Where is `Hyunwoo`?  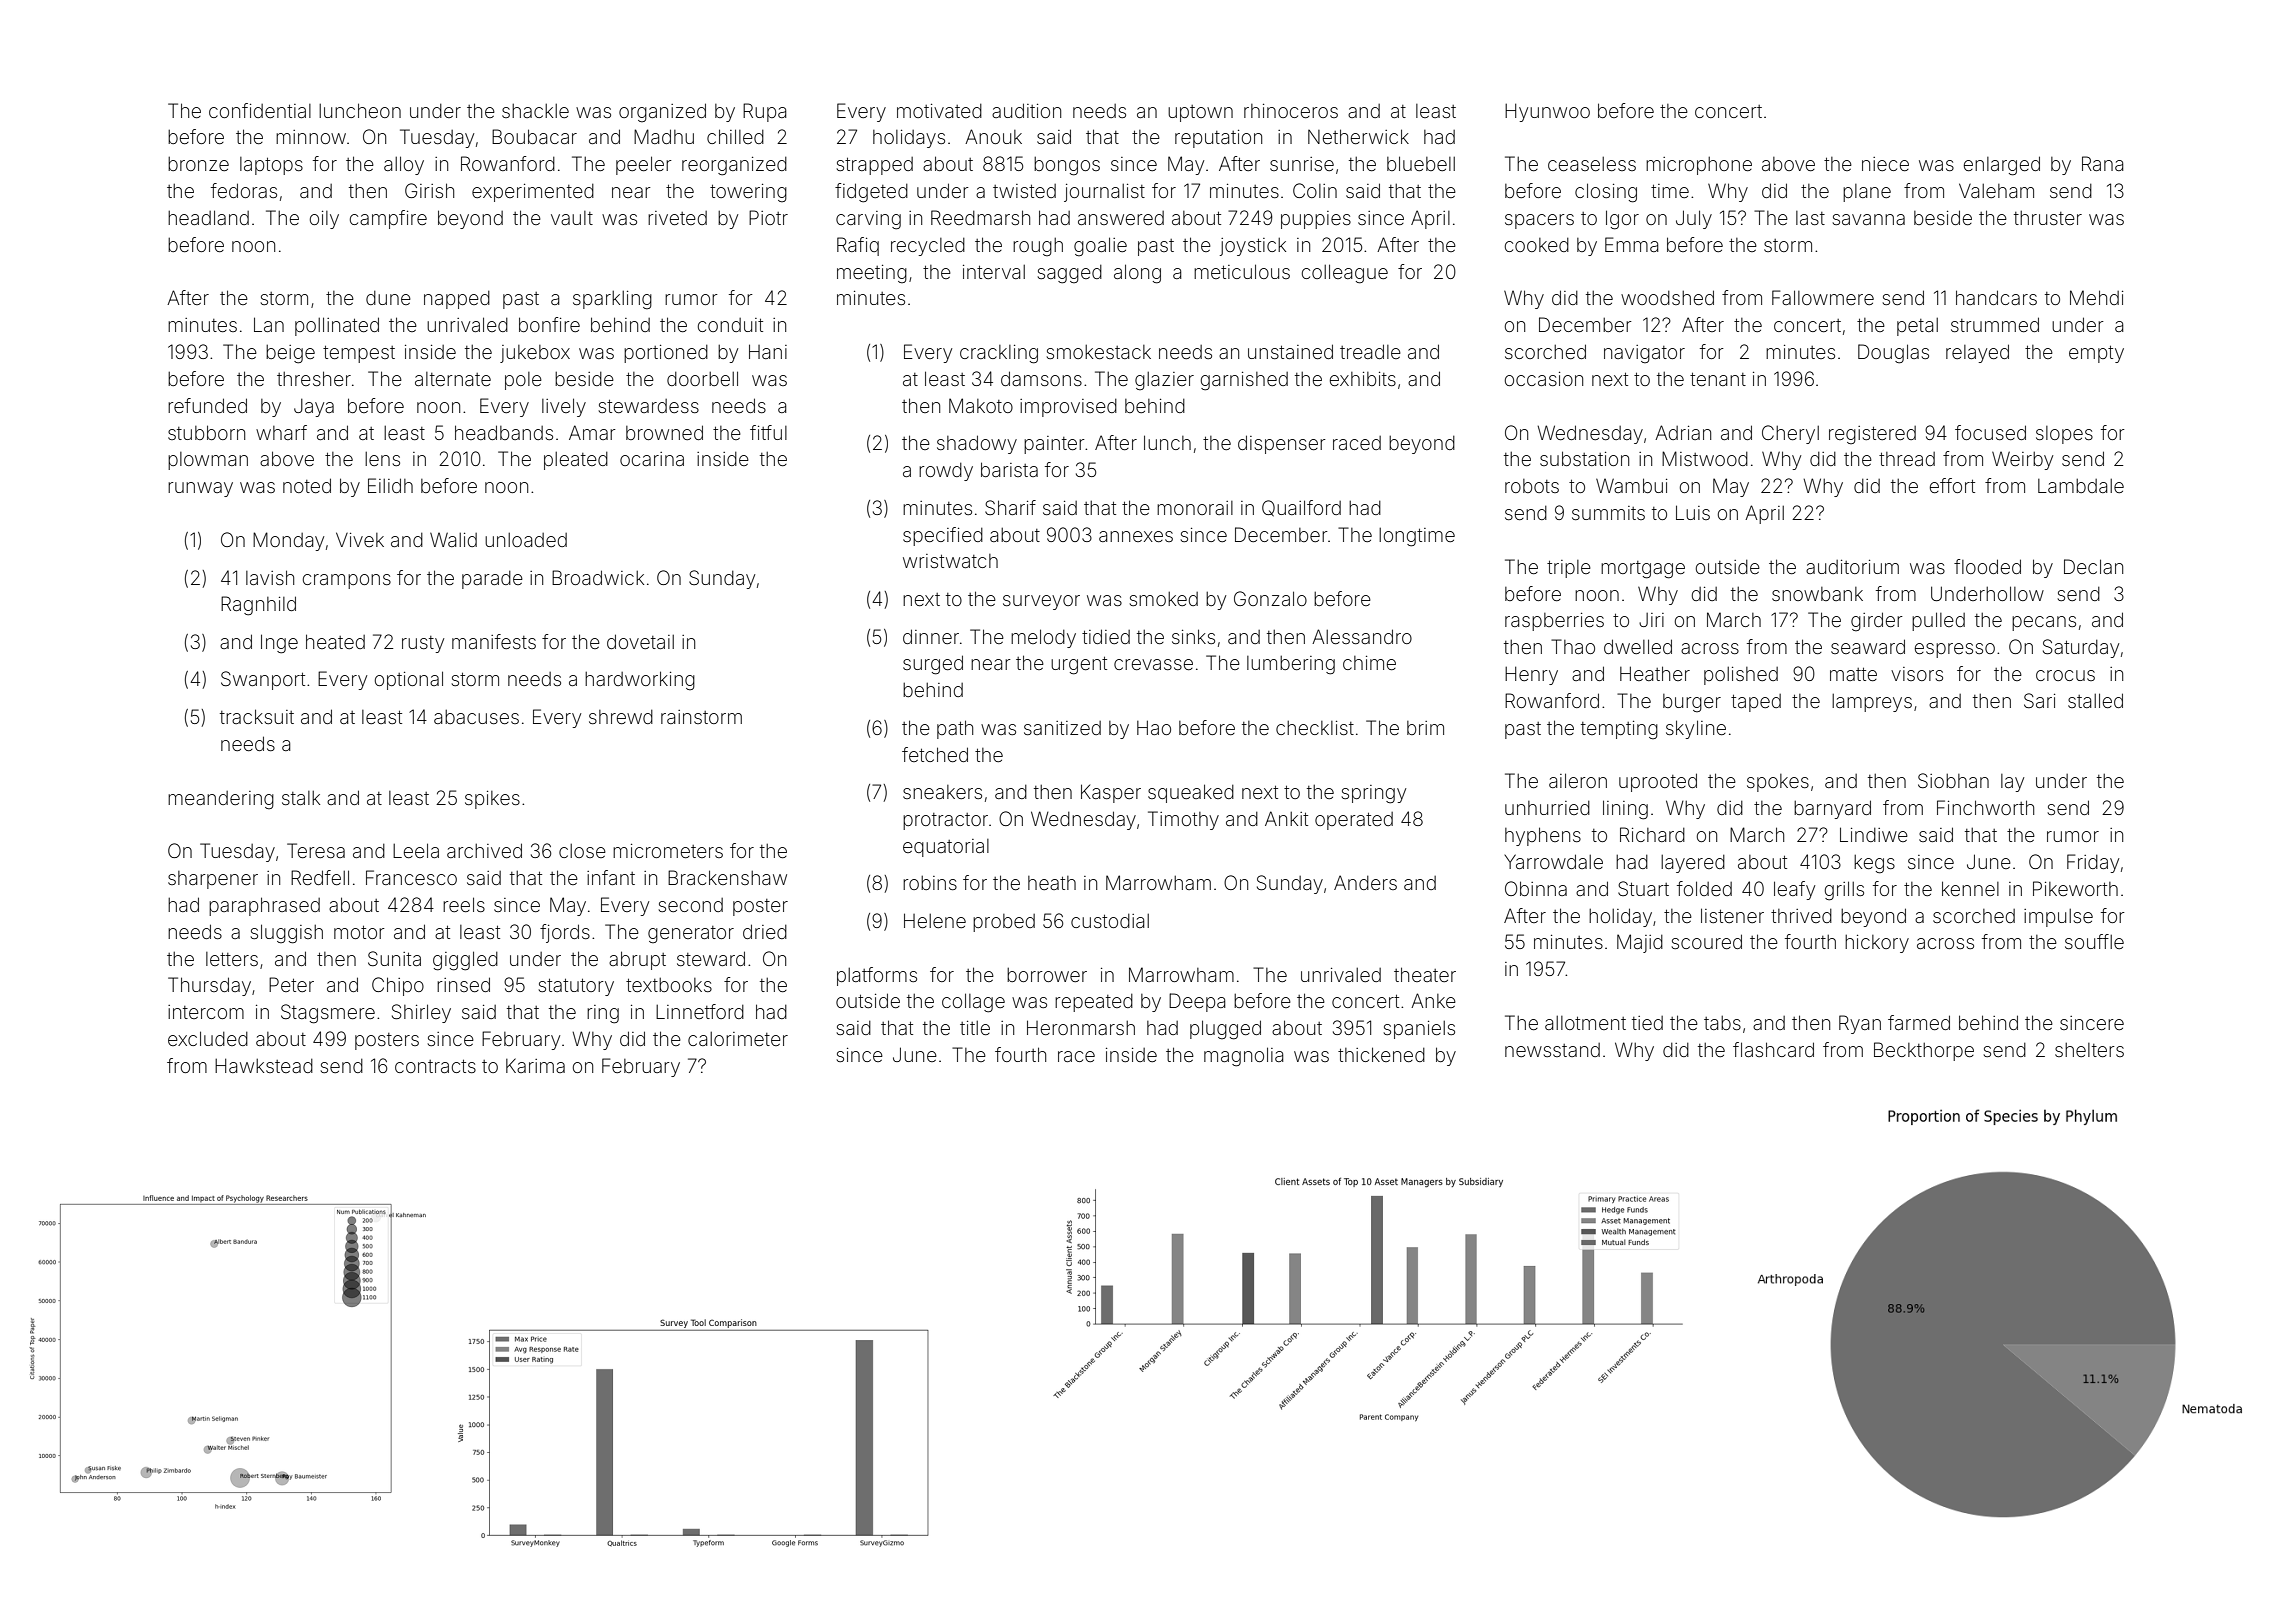 Hyunwoo is located at coordinates (1547, 112).
